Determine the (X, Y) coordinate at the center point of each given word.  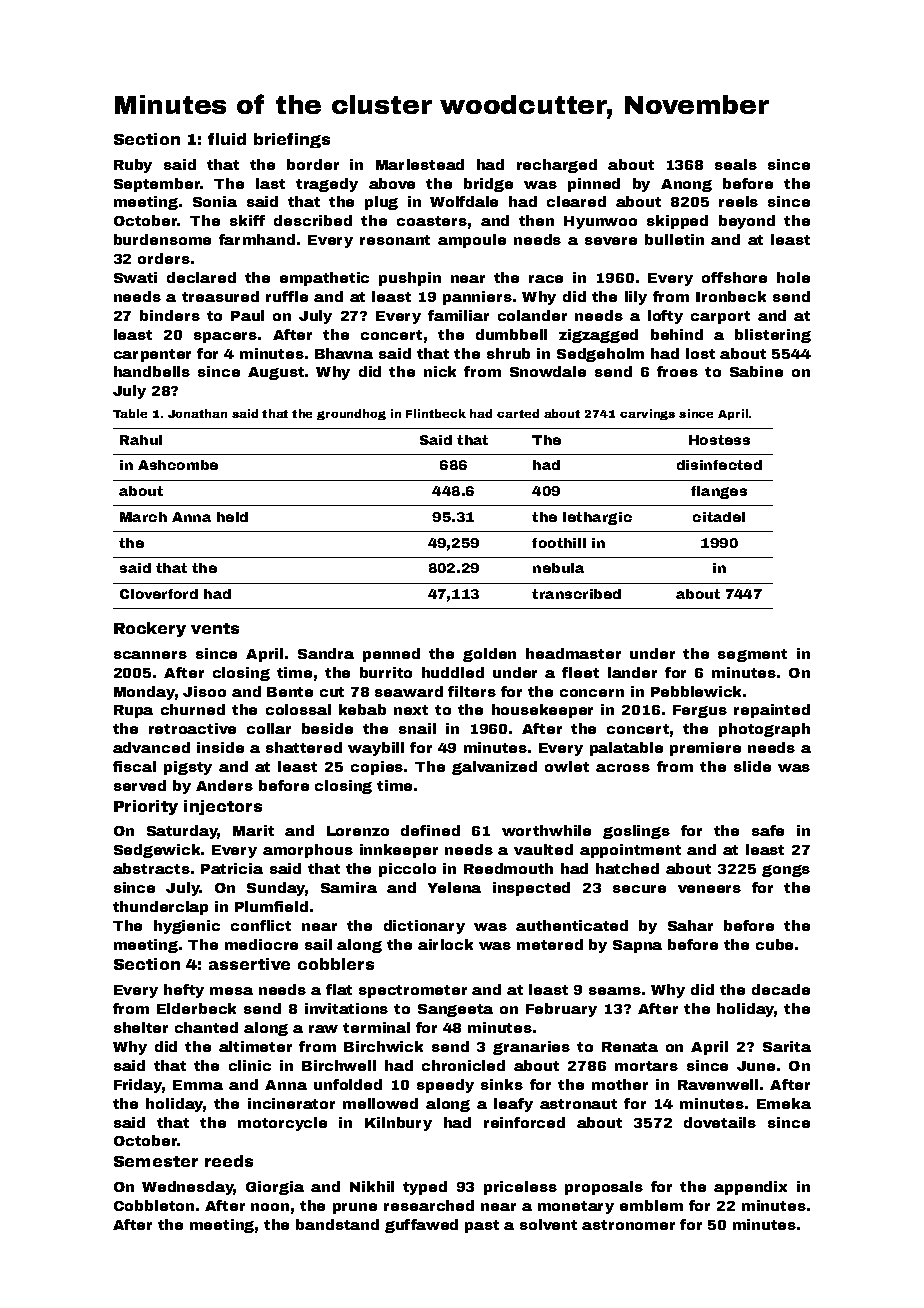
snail (417, 728)
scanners (150, 655)
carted (518, 413)
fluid (227, 139)
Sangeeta (455, 1010)
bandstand (337, 1224)
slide (752, 766)
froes (677, 371)
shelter (141, 1027)
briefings (292, 140)
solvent (548, 1224)
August (276, 373)
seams (615, 991)
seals (736, 164)
